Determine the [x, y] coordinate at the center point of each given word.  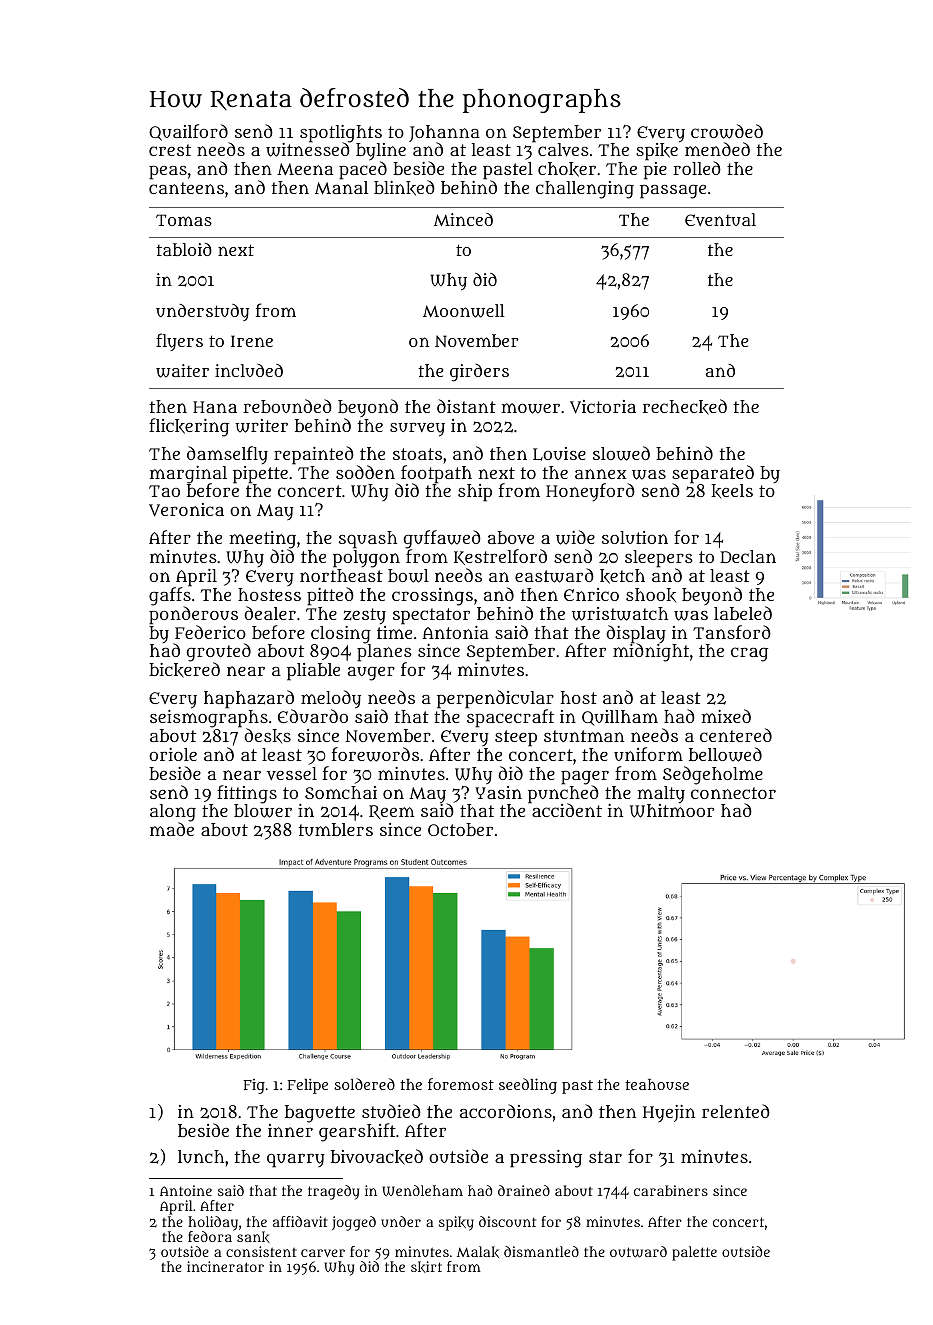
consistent [261, 1251]
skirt [426, 1267]
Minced [463, 219]
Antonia [455, 632]
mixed [726, 716]
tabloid [184, 249]
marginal [188, 475]
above [511, 537]
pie [655, 171]
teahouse [657, 1084]
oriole [173, 754]
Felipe [307, 1086]
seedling [528, 1086]
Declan [748, 556]
